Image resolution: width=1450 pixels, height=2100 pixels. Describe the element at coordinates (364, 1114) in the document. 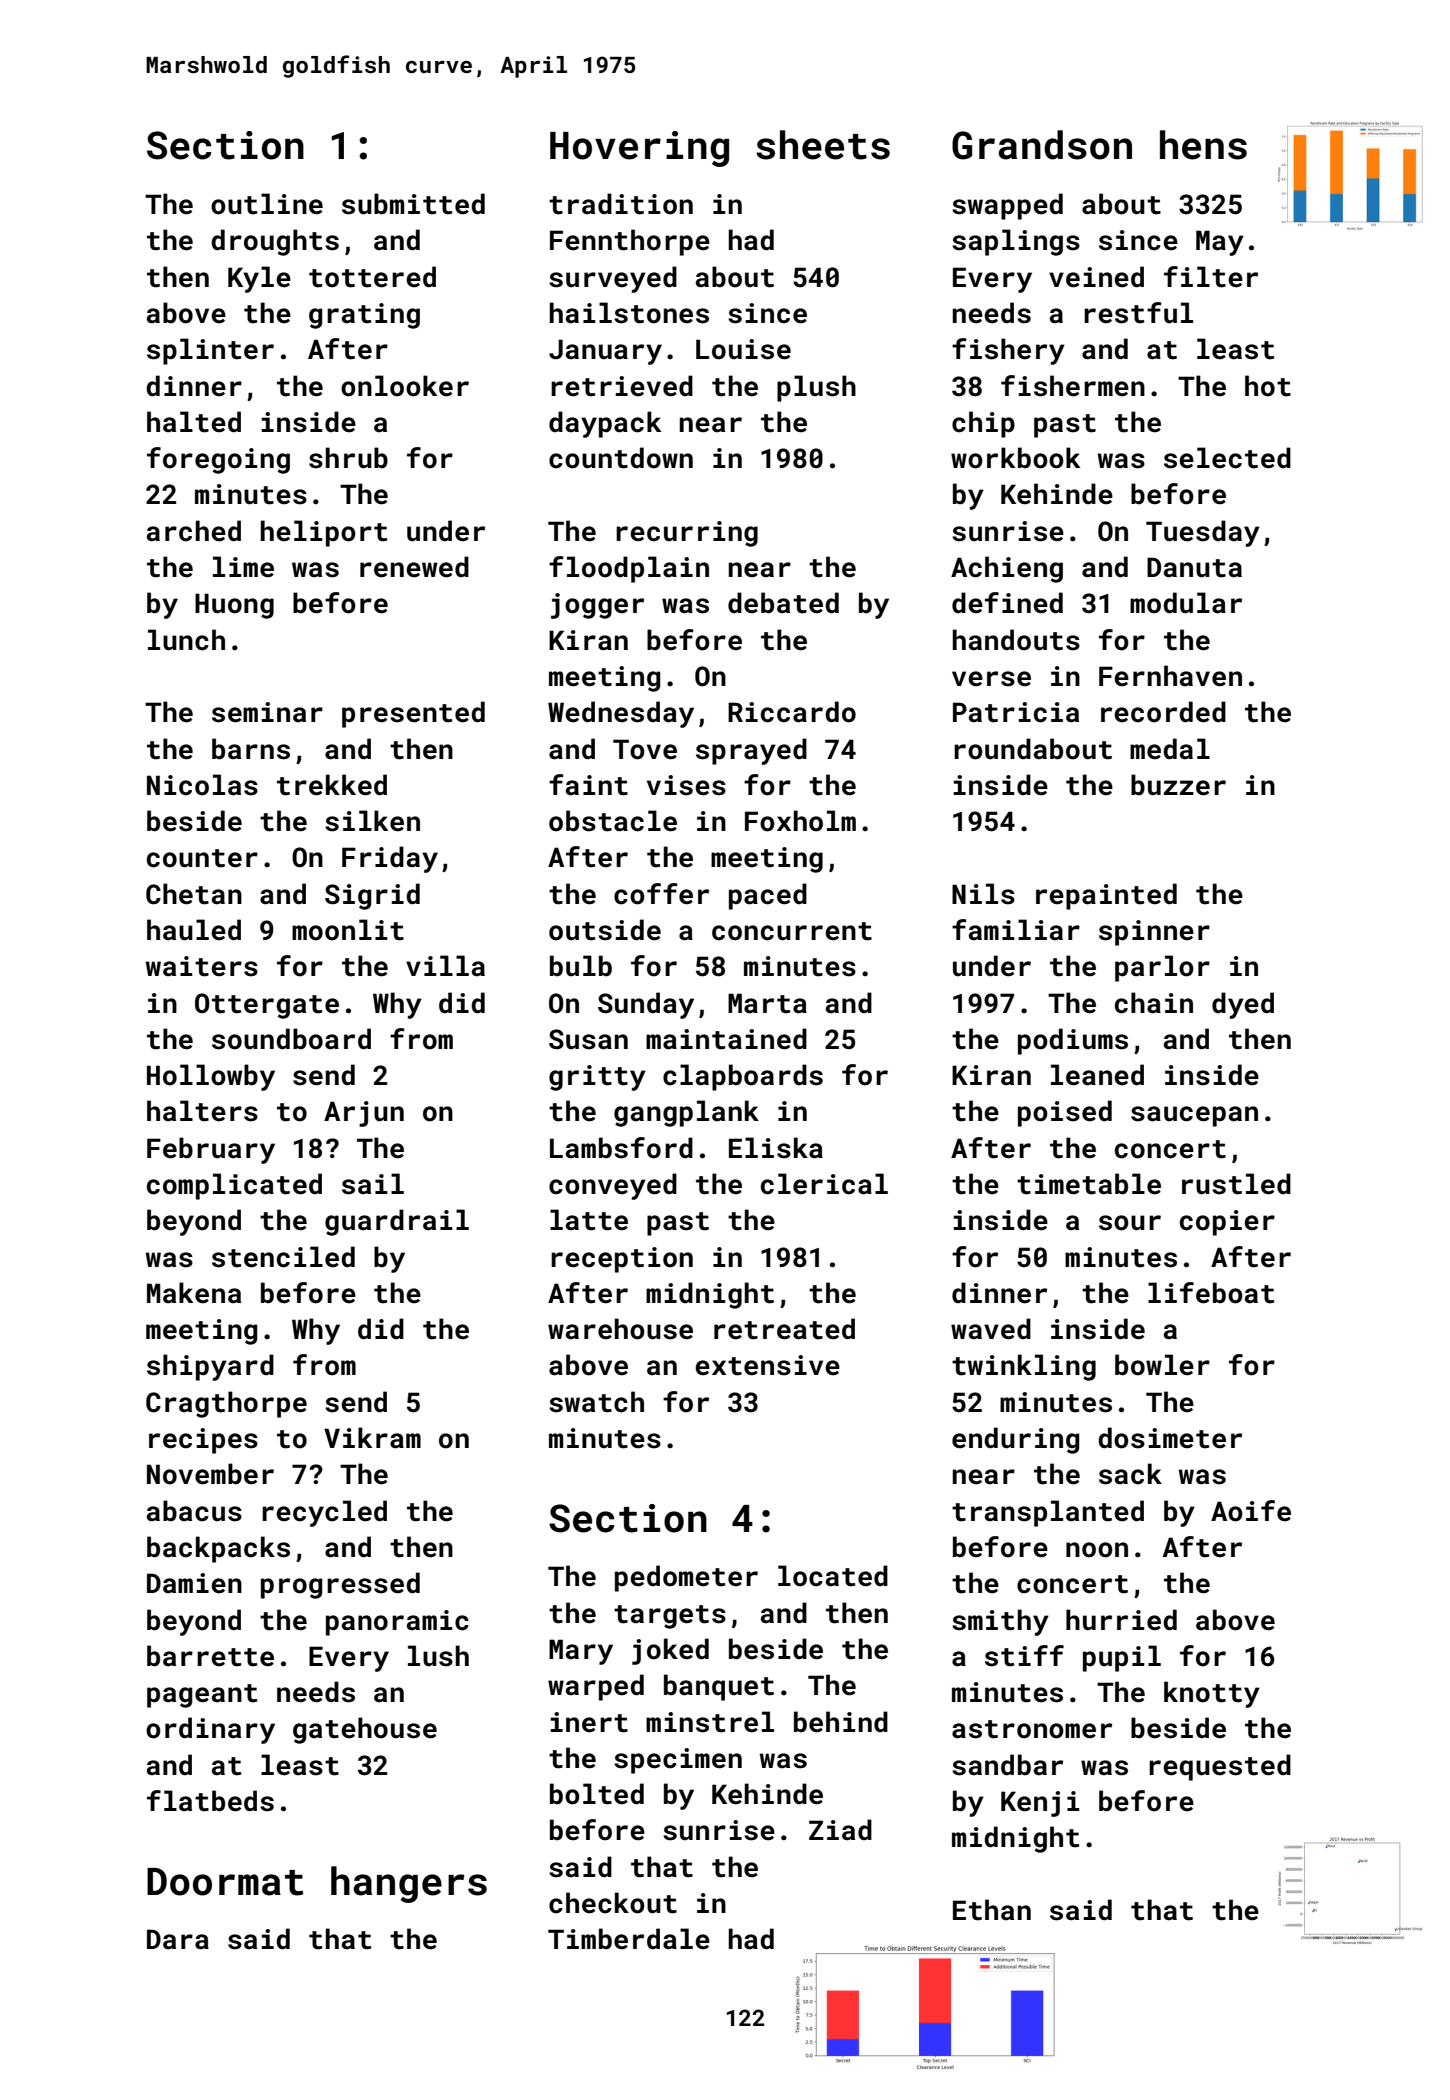

I see `Arjun` at that location.
